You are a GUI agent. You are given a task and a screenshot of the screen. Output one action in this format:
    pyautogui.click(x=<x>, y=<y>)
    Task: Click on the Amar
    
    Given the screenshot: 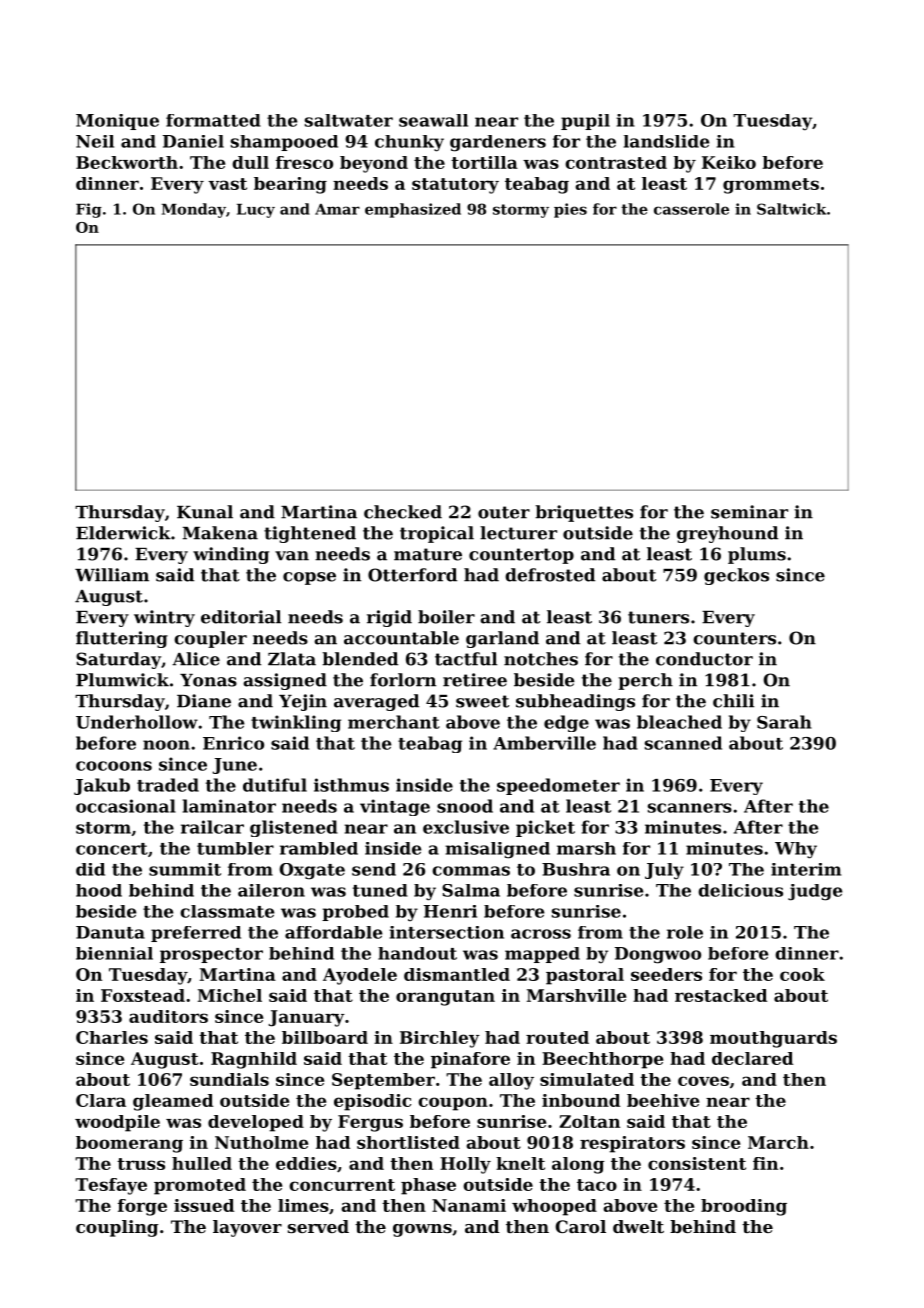 What is the action you would take?
    pyautogui.click(x=337, y=209)
